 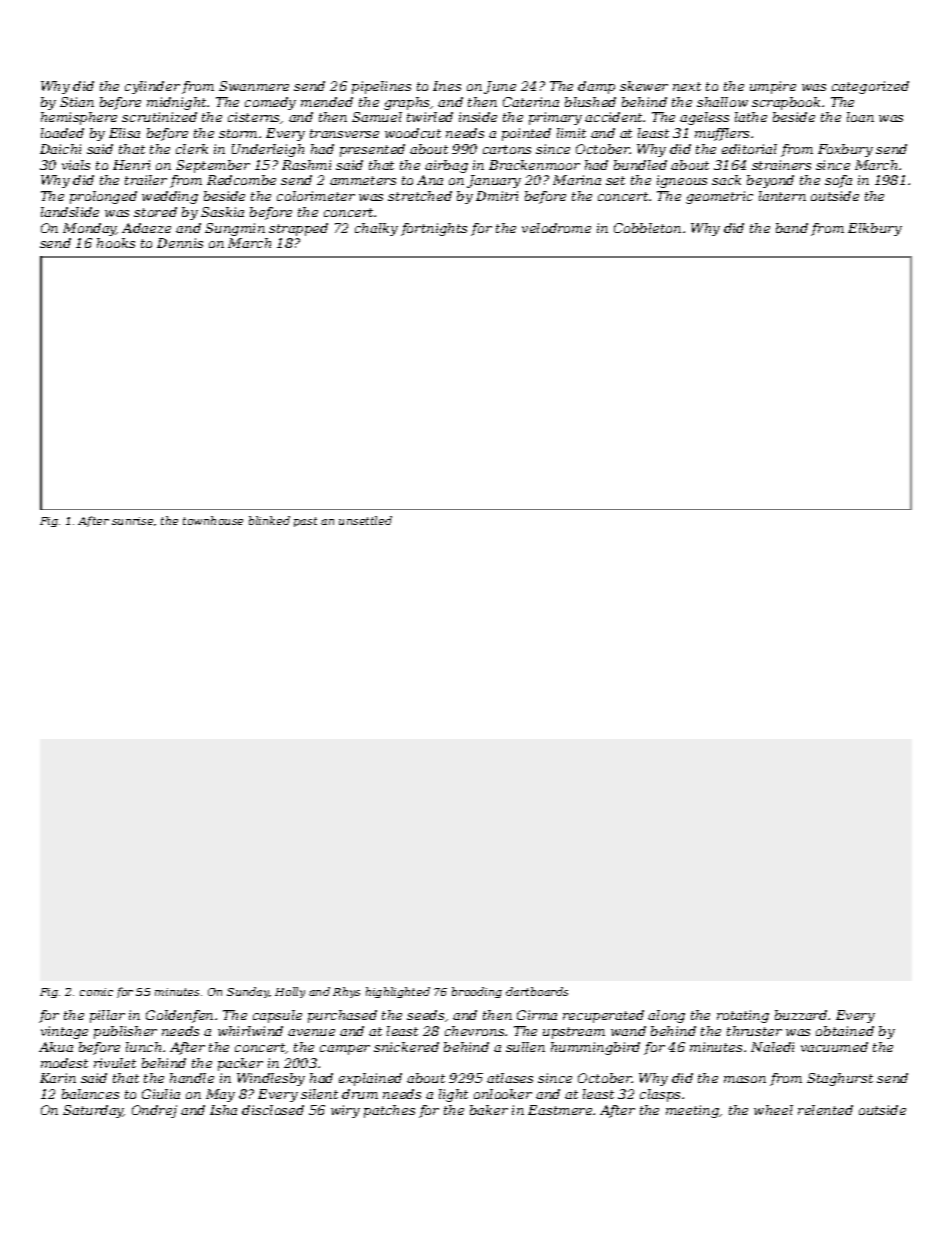 What do you see at coordinates (180, 243) in the document?
I see `Dennis` at bounding box center [180, 243].
